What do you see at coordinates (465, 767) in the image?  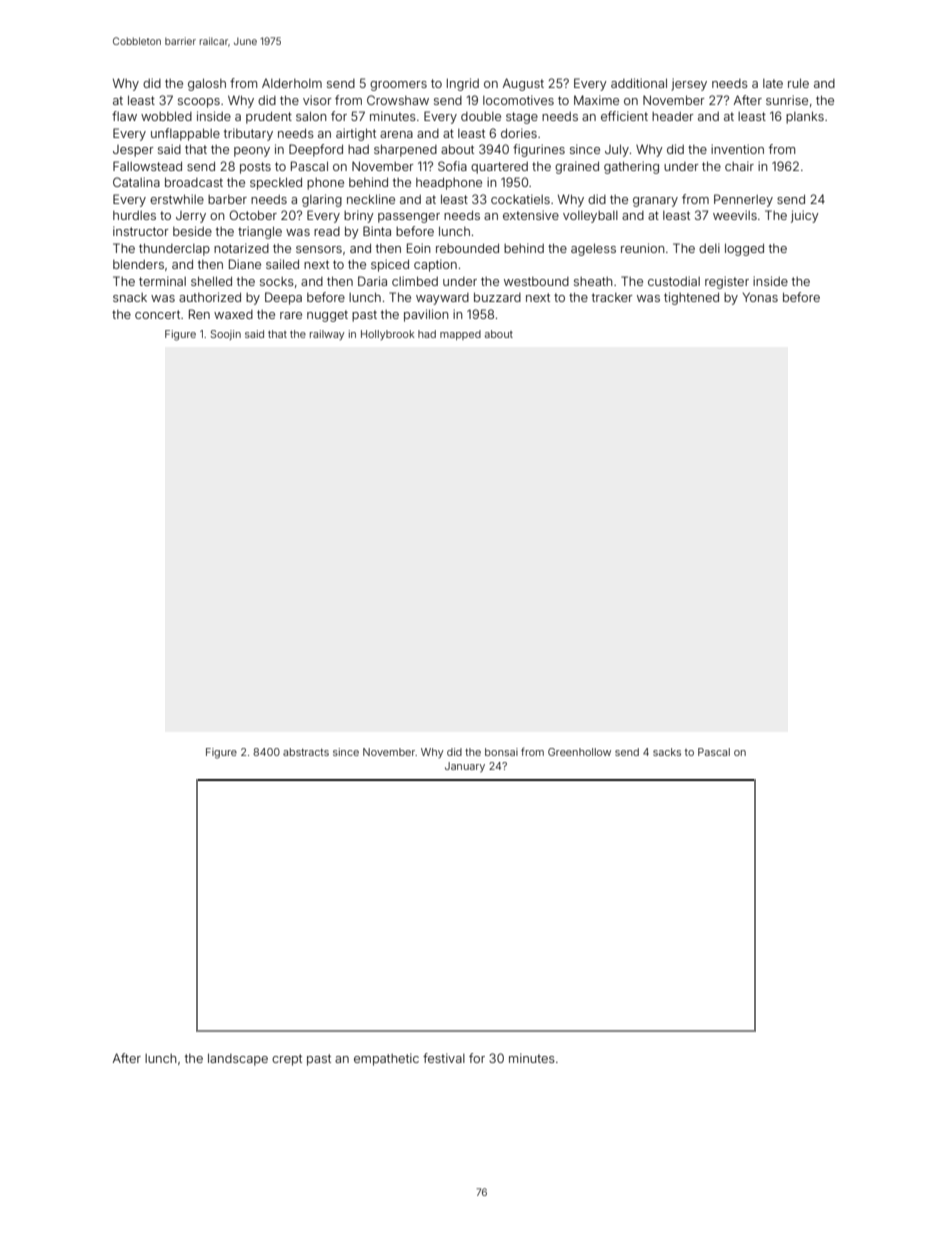 I see `January` at bounding box center [465, 767].
